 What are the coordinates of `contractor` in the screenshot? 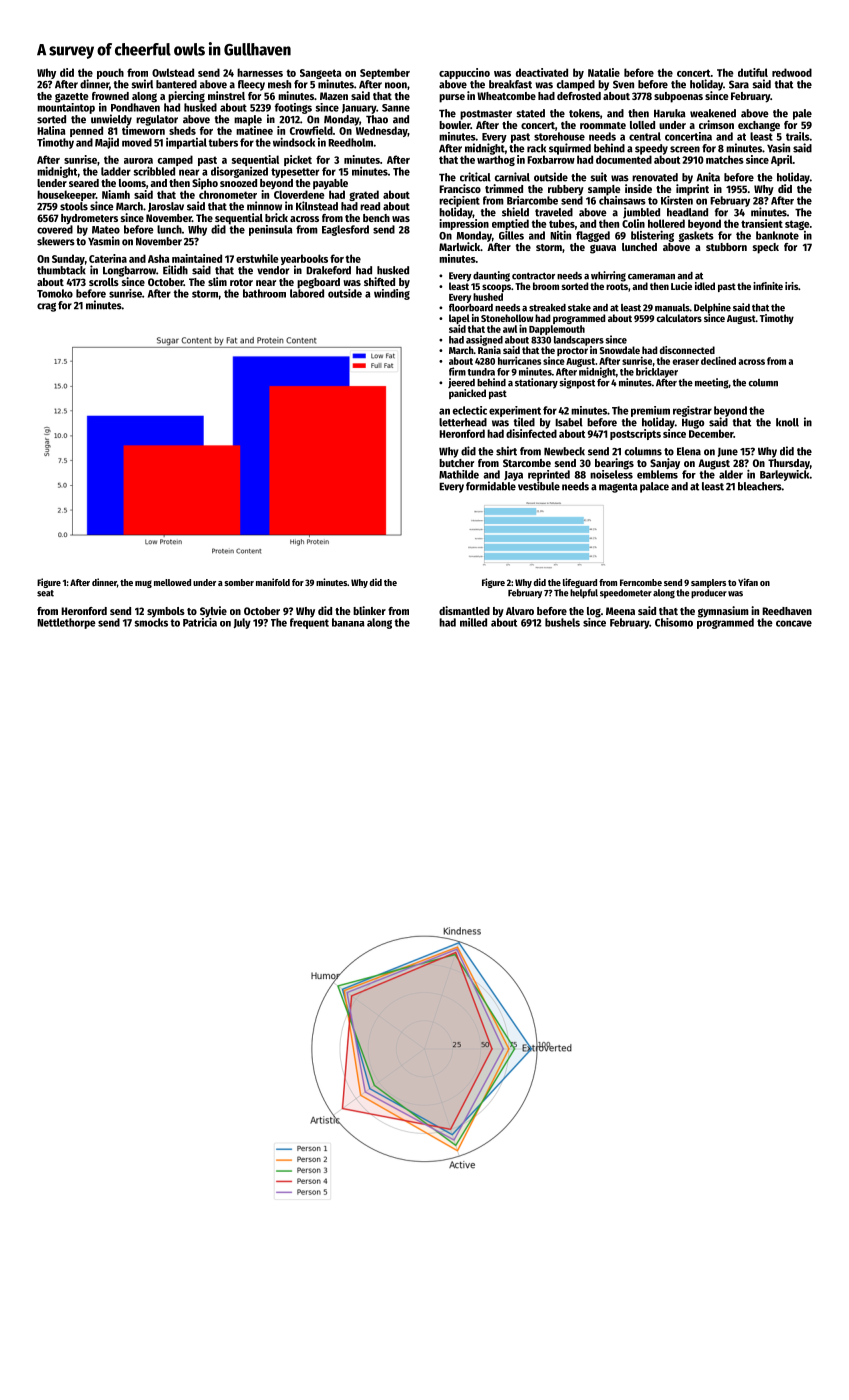 It's located at (533, 276).
